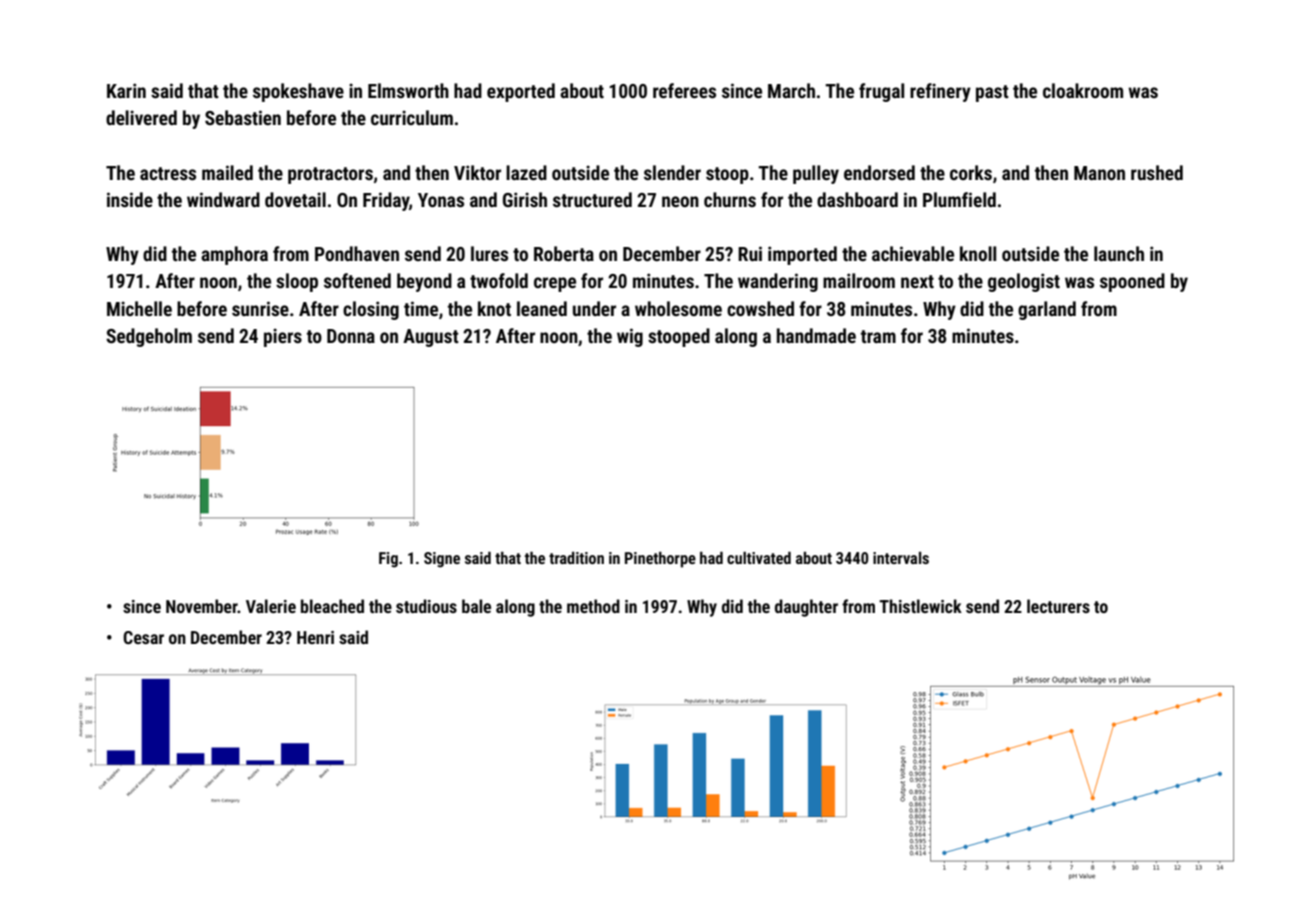  I want to click on Donna, so click(351, 336).
